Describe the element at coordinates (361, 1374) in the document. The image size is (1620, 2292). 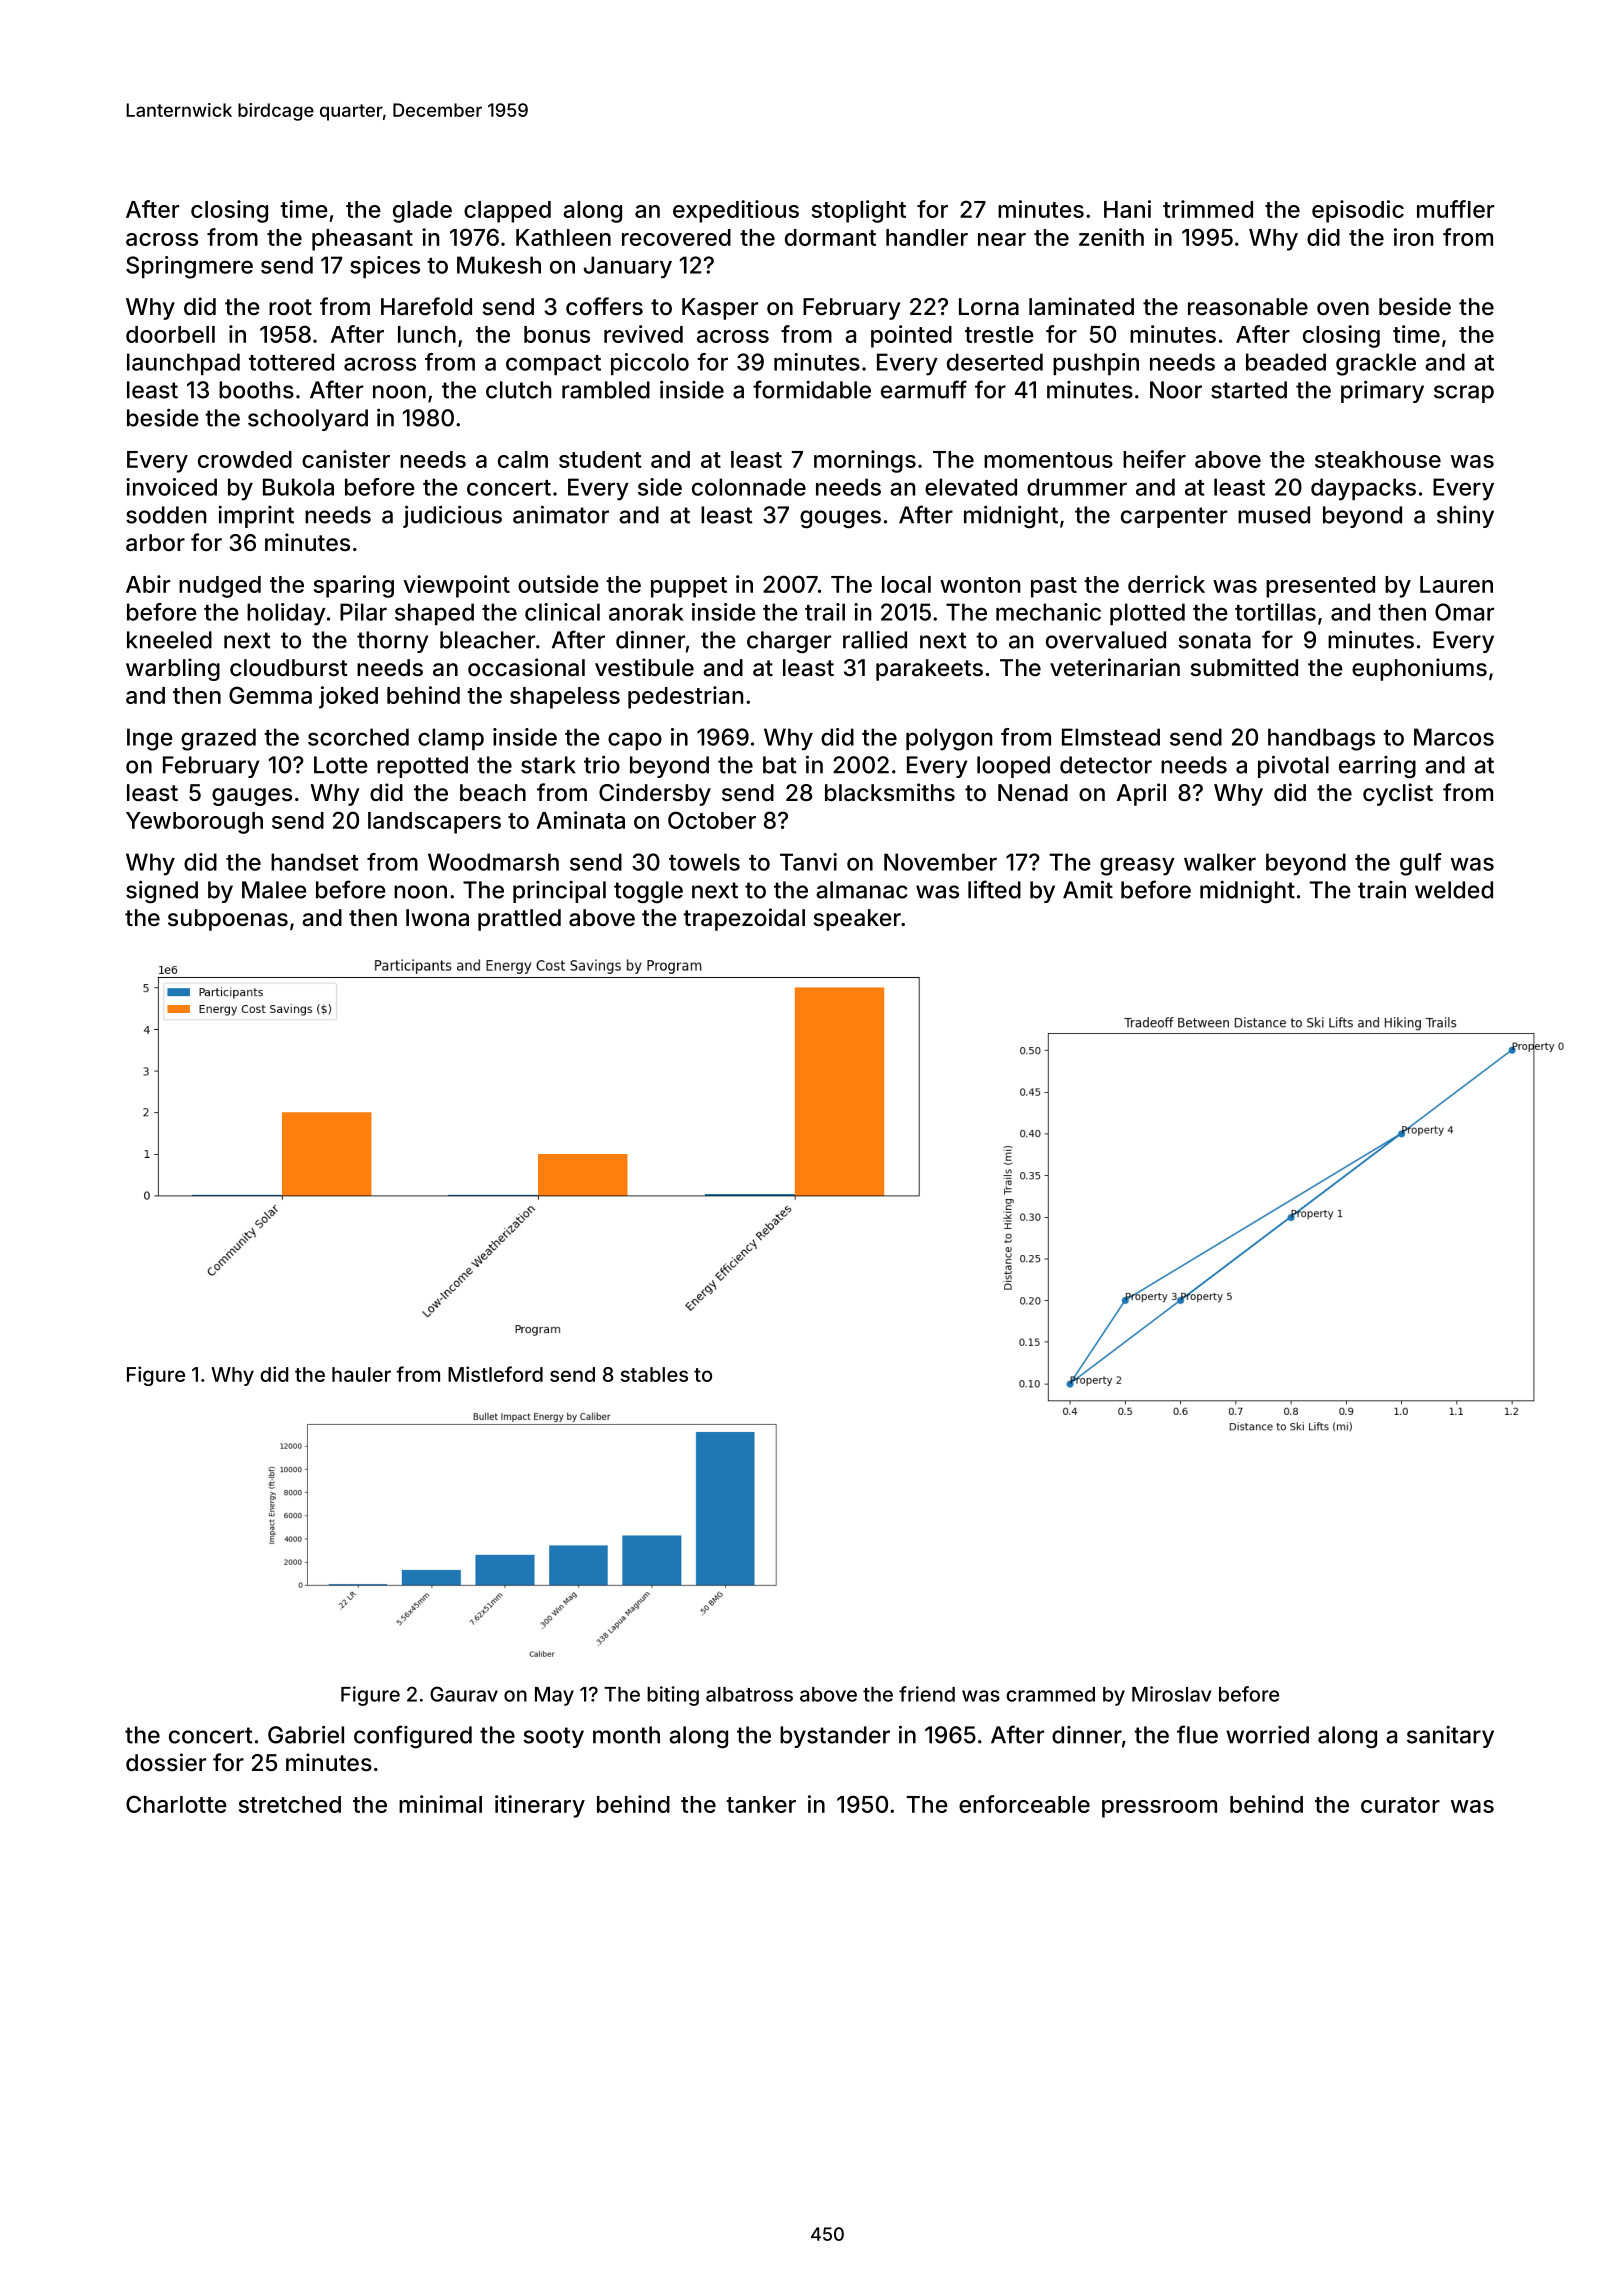
I see `hauler` at that location.
